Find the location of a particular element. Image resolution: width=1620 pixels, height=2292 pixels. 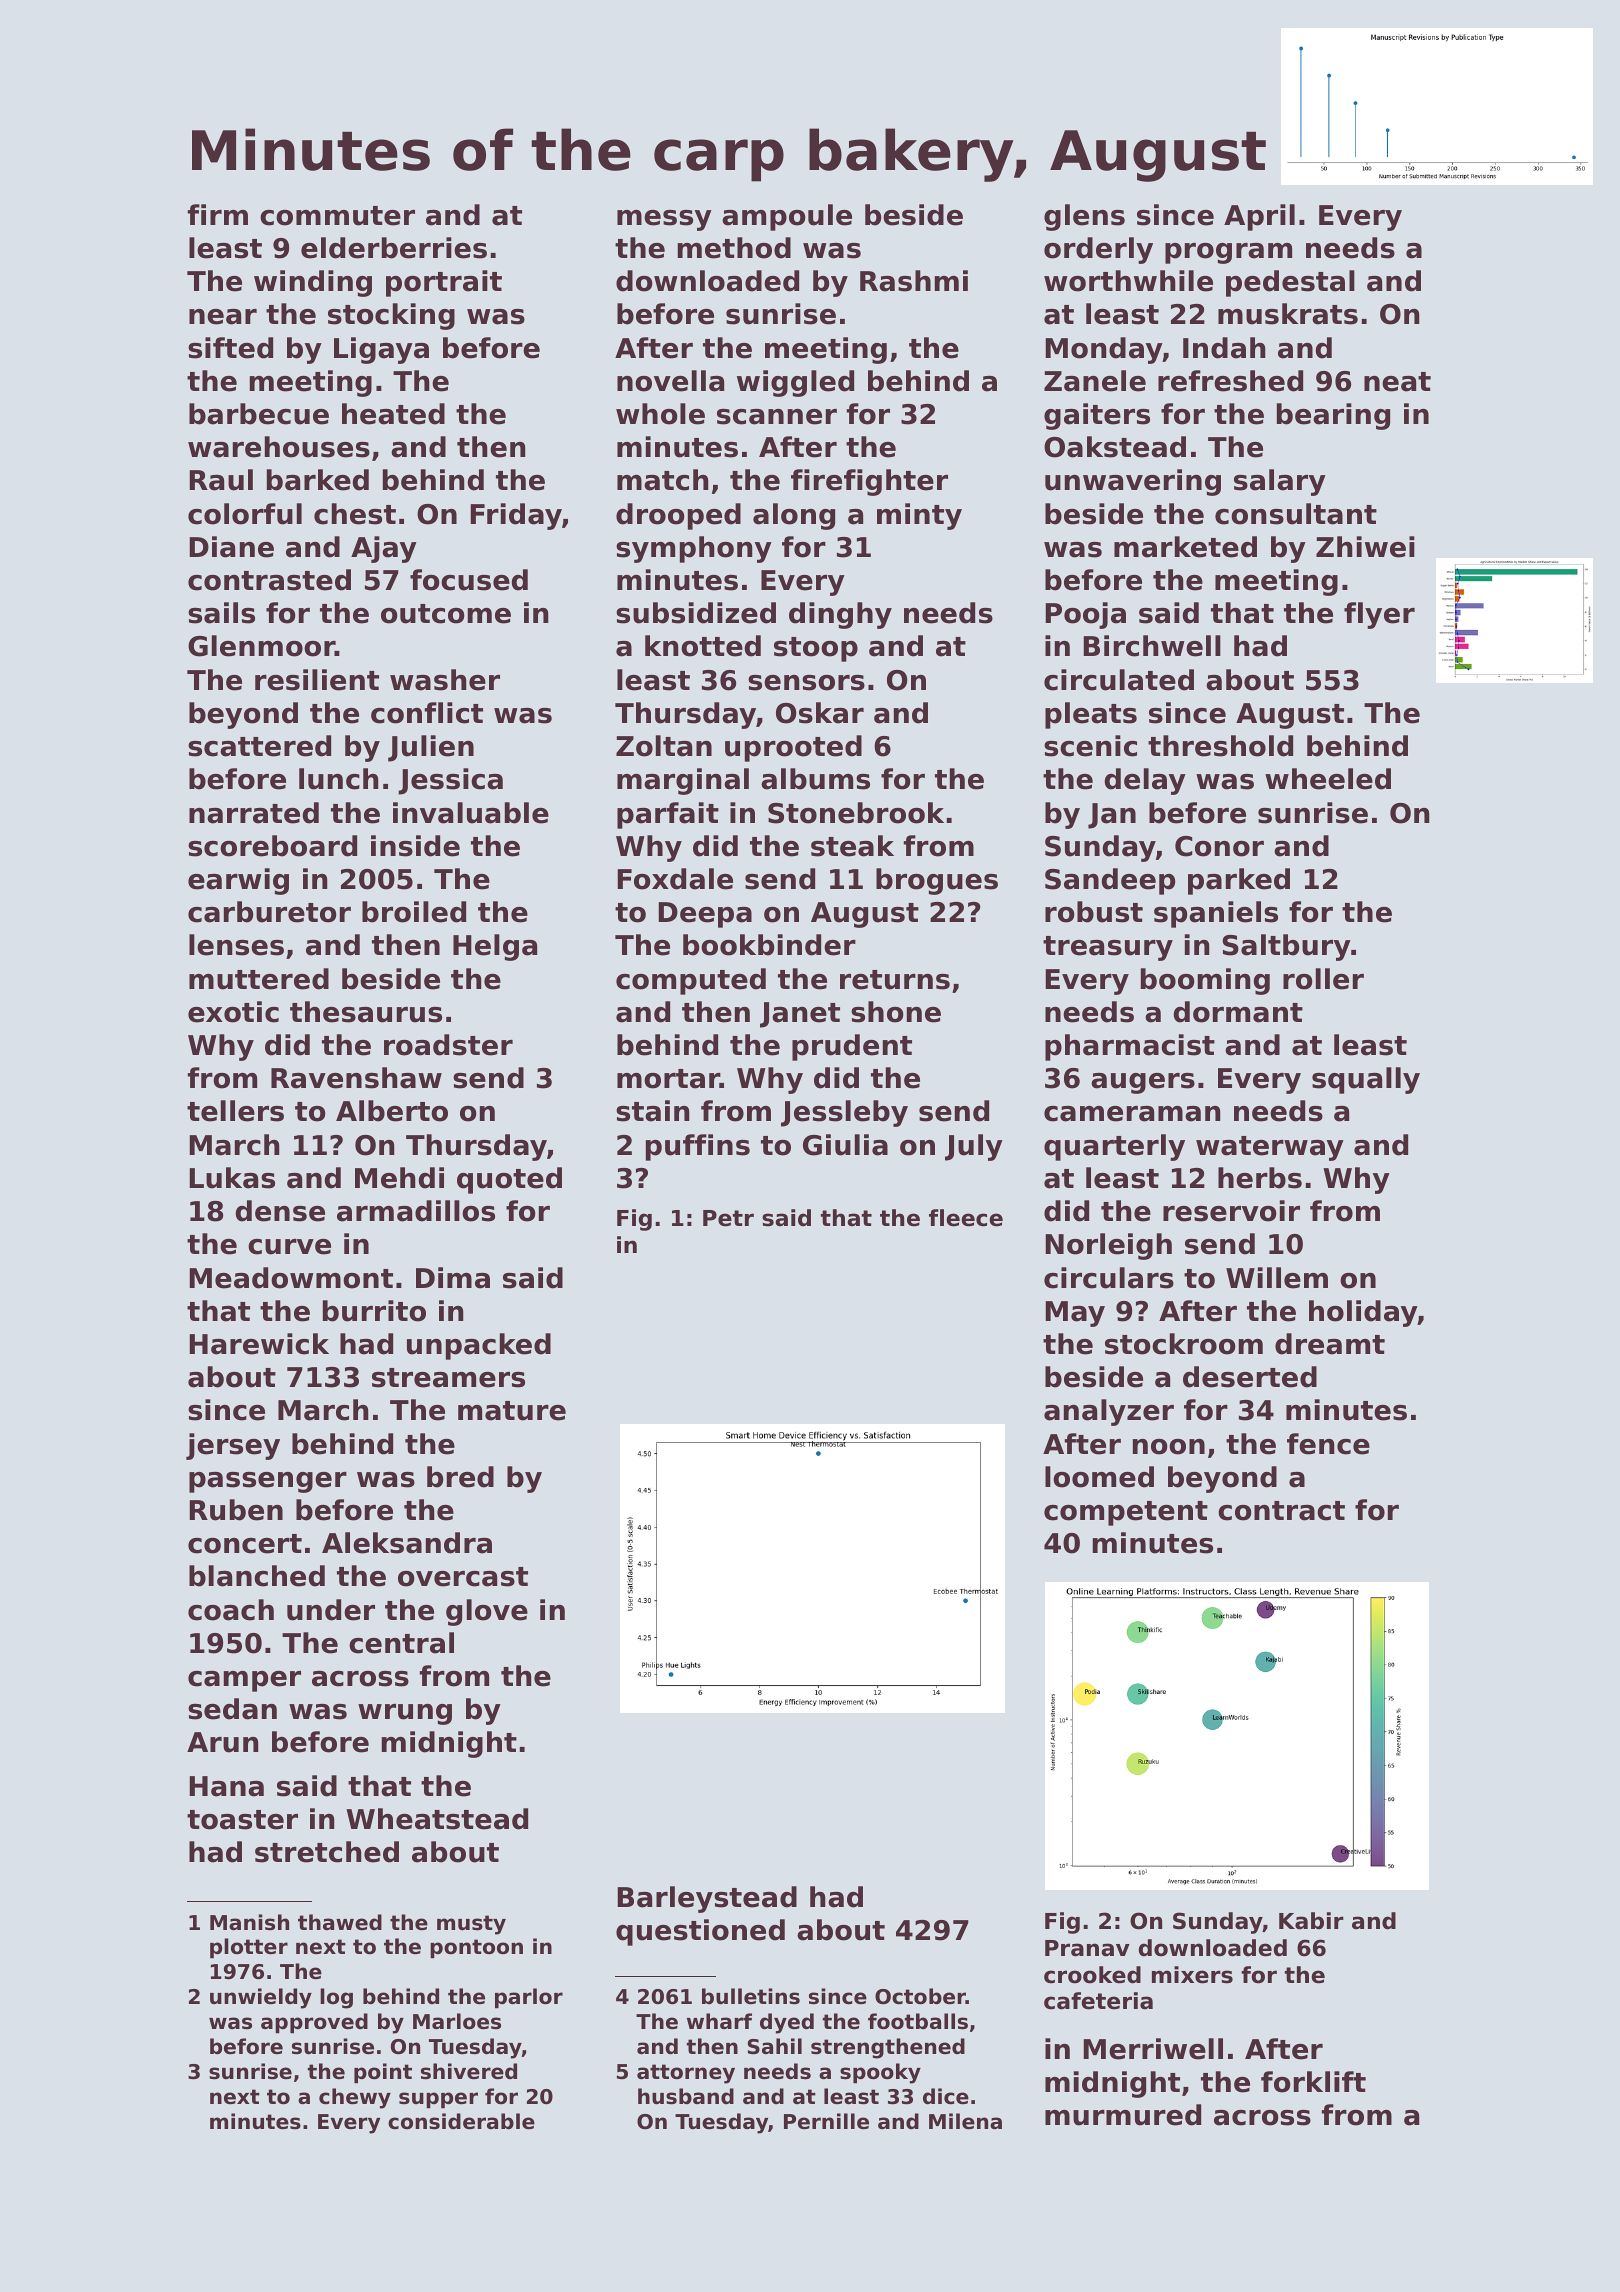

Raul is located at coordinates (221, 480).
